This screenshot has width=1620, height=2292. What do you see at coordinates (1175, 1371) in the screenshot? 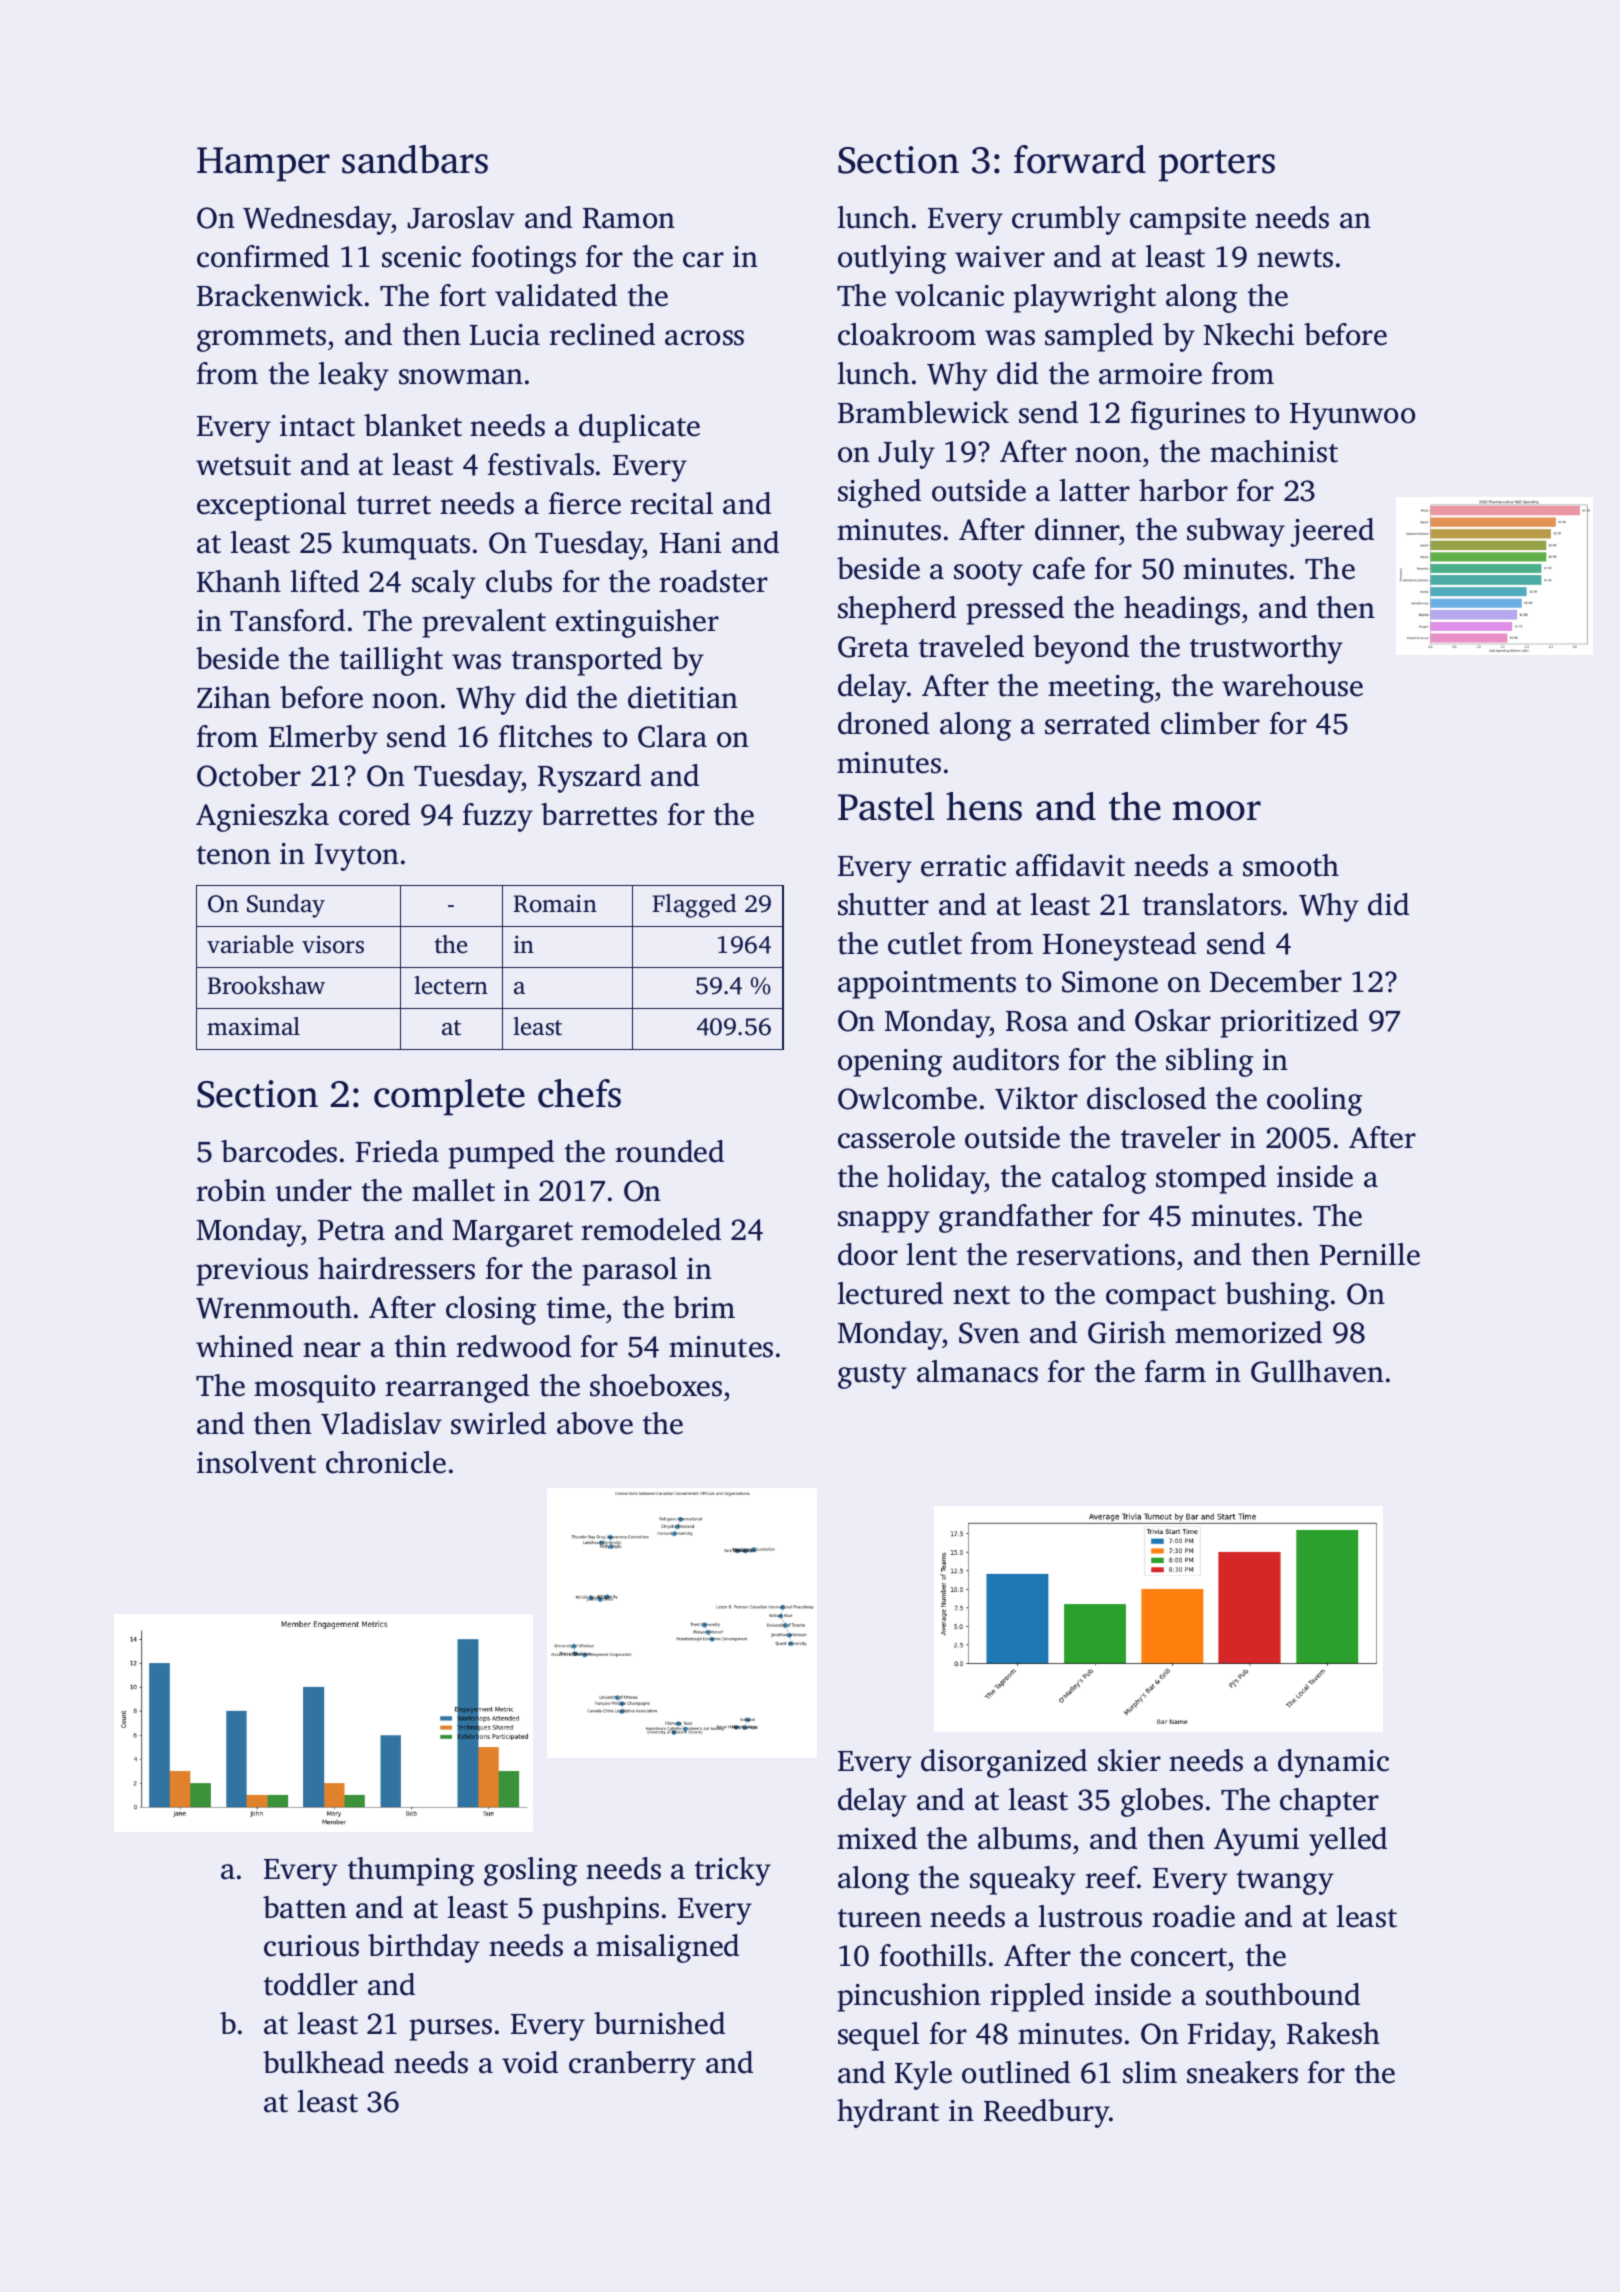
I see `farm` at bounding box center [1175, 1371].
